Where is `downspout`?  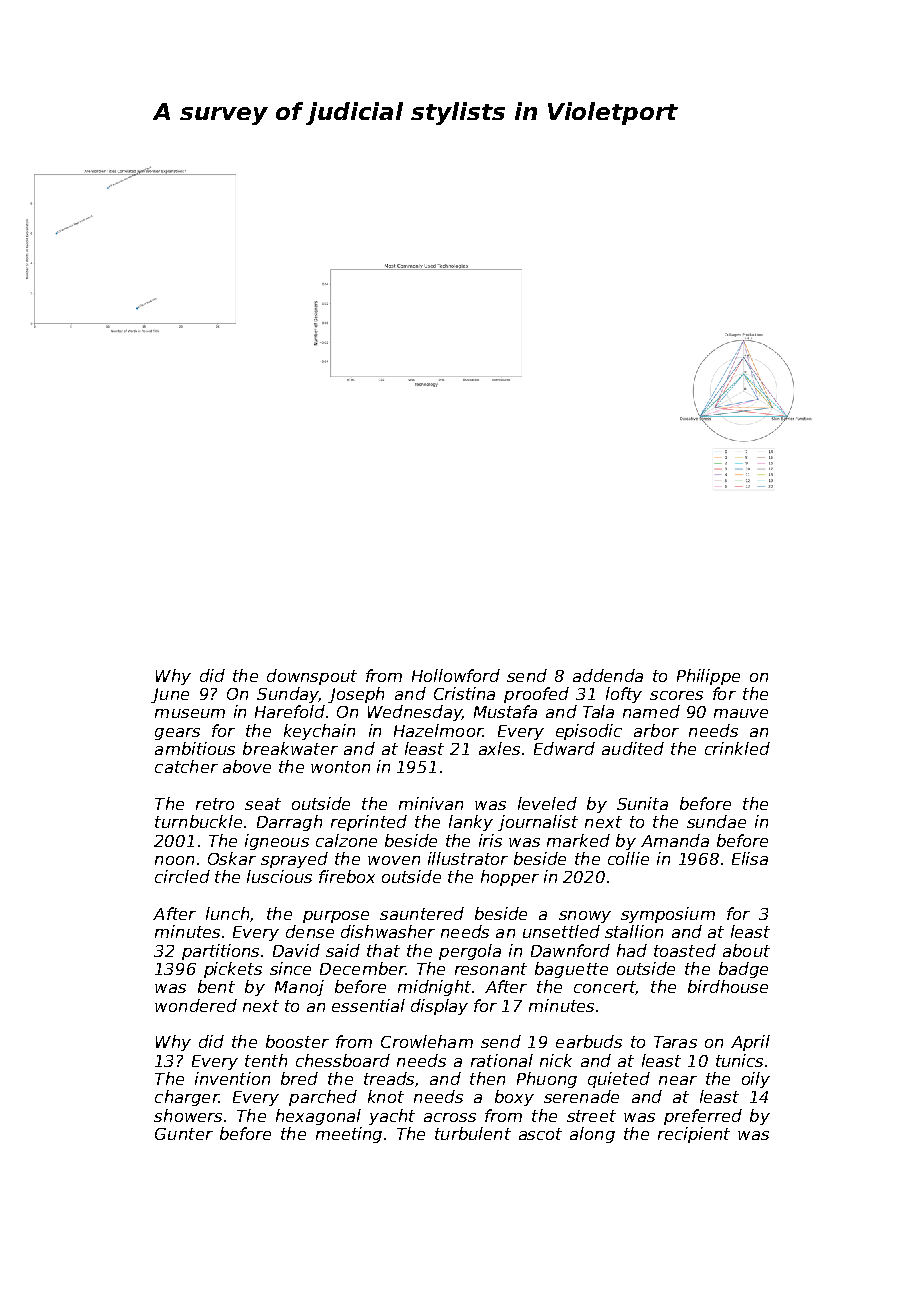
downspout is located at coordinates (312, 677).
